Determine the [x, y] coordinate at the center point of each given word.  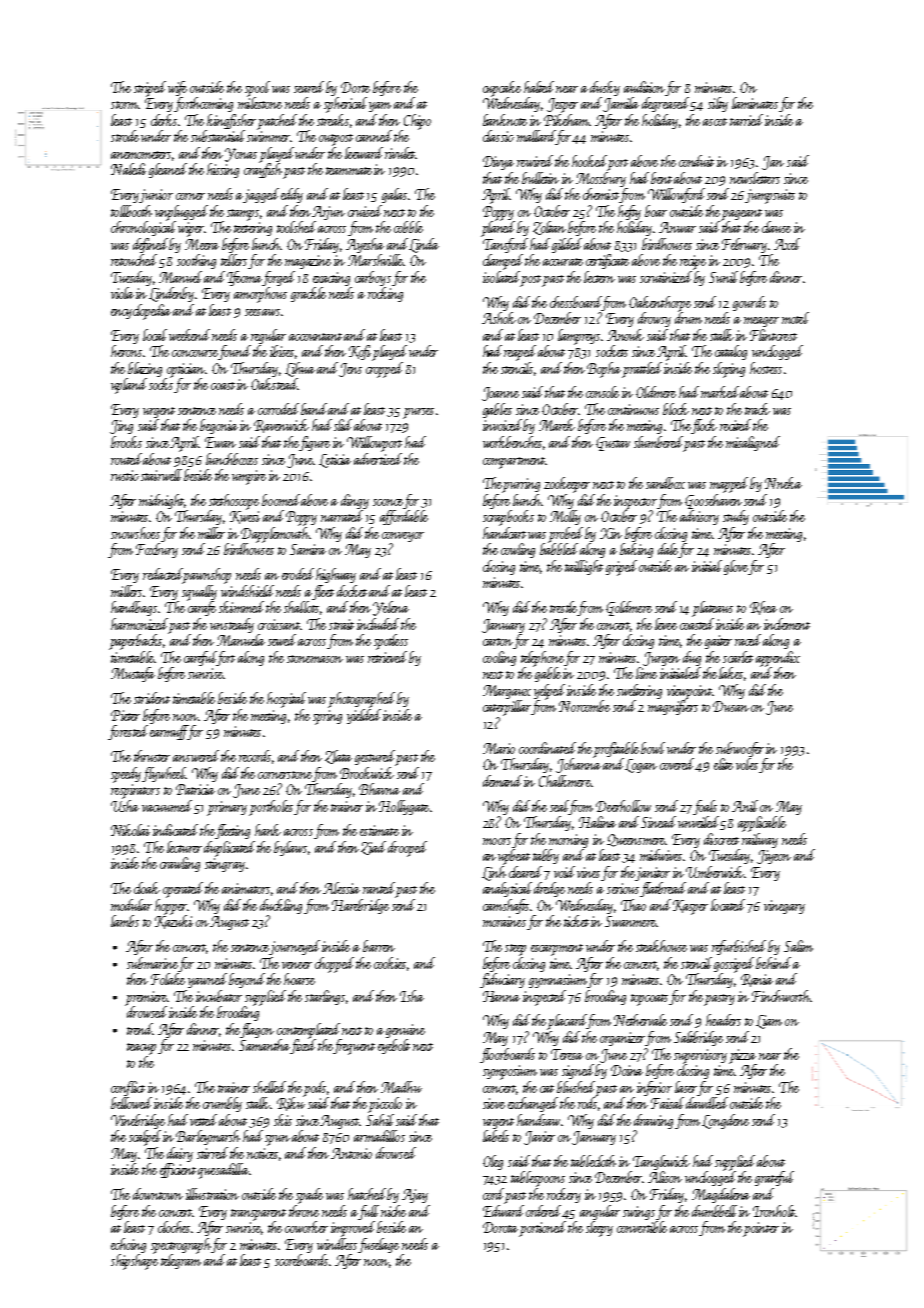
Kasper [690, 907]
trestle [563, 607]
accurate [563, 262]
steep [515, 950]
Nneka [783, 483]
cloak [147, 888]
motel [795, 318]
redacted [163, 575]
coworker [306, 1227]
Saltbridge [698, 1038]
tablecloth [593, 1161]
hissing [223, 170]
